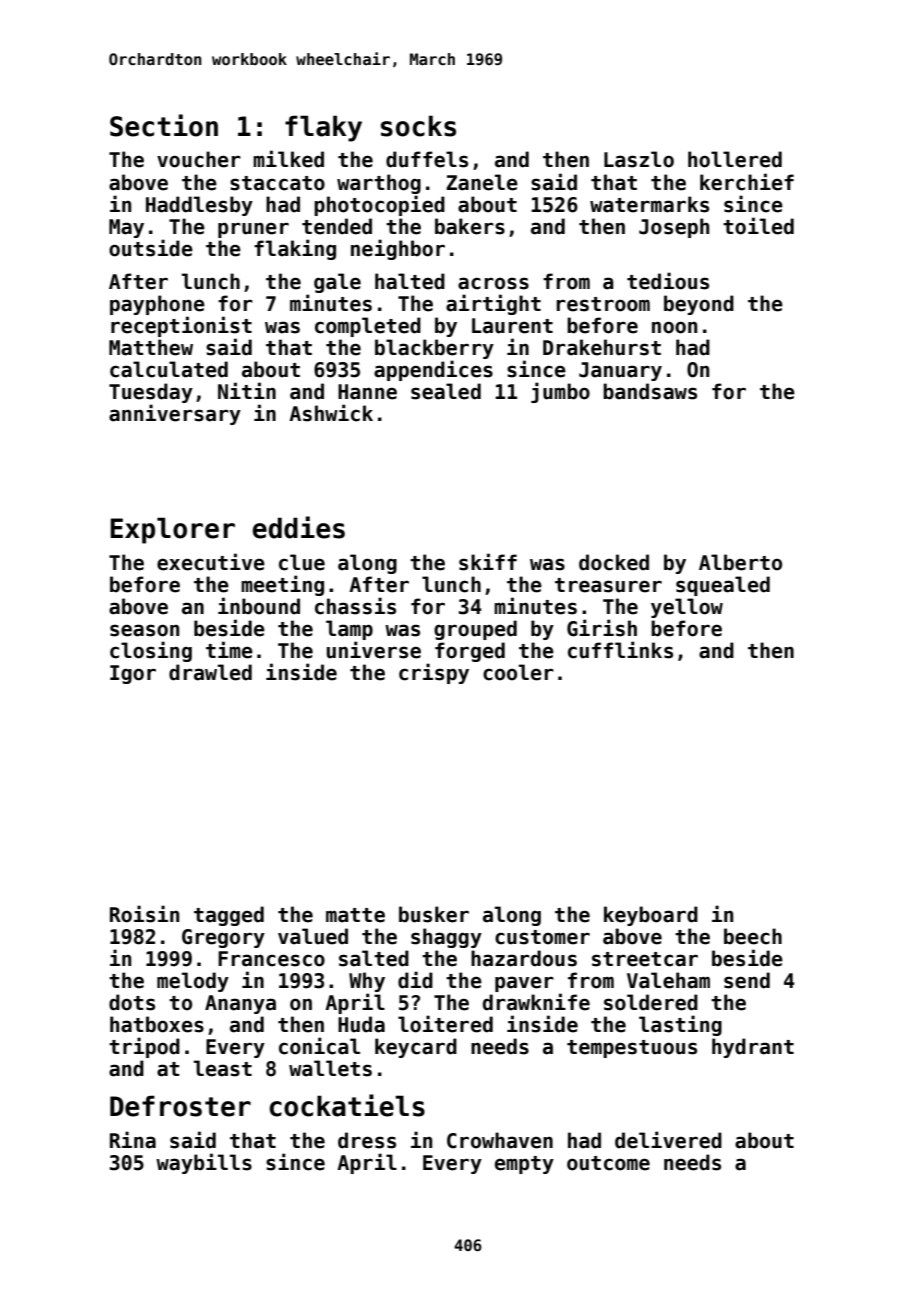  Describe the element at coordinates (151, 347) in the image. I see `Matthew` at that location.
